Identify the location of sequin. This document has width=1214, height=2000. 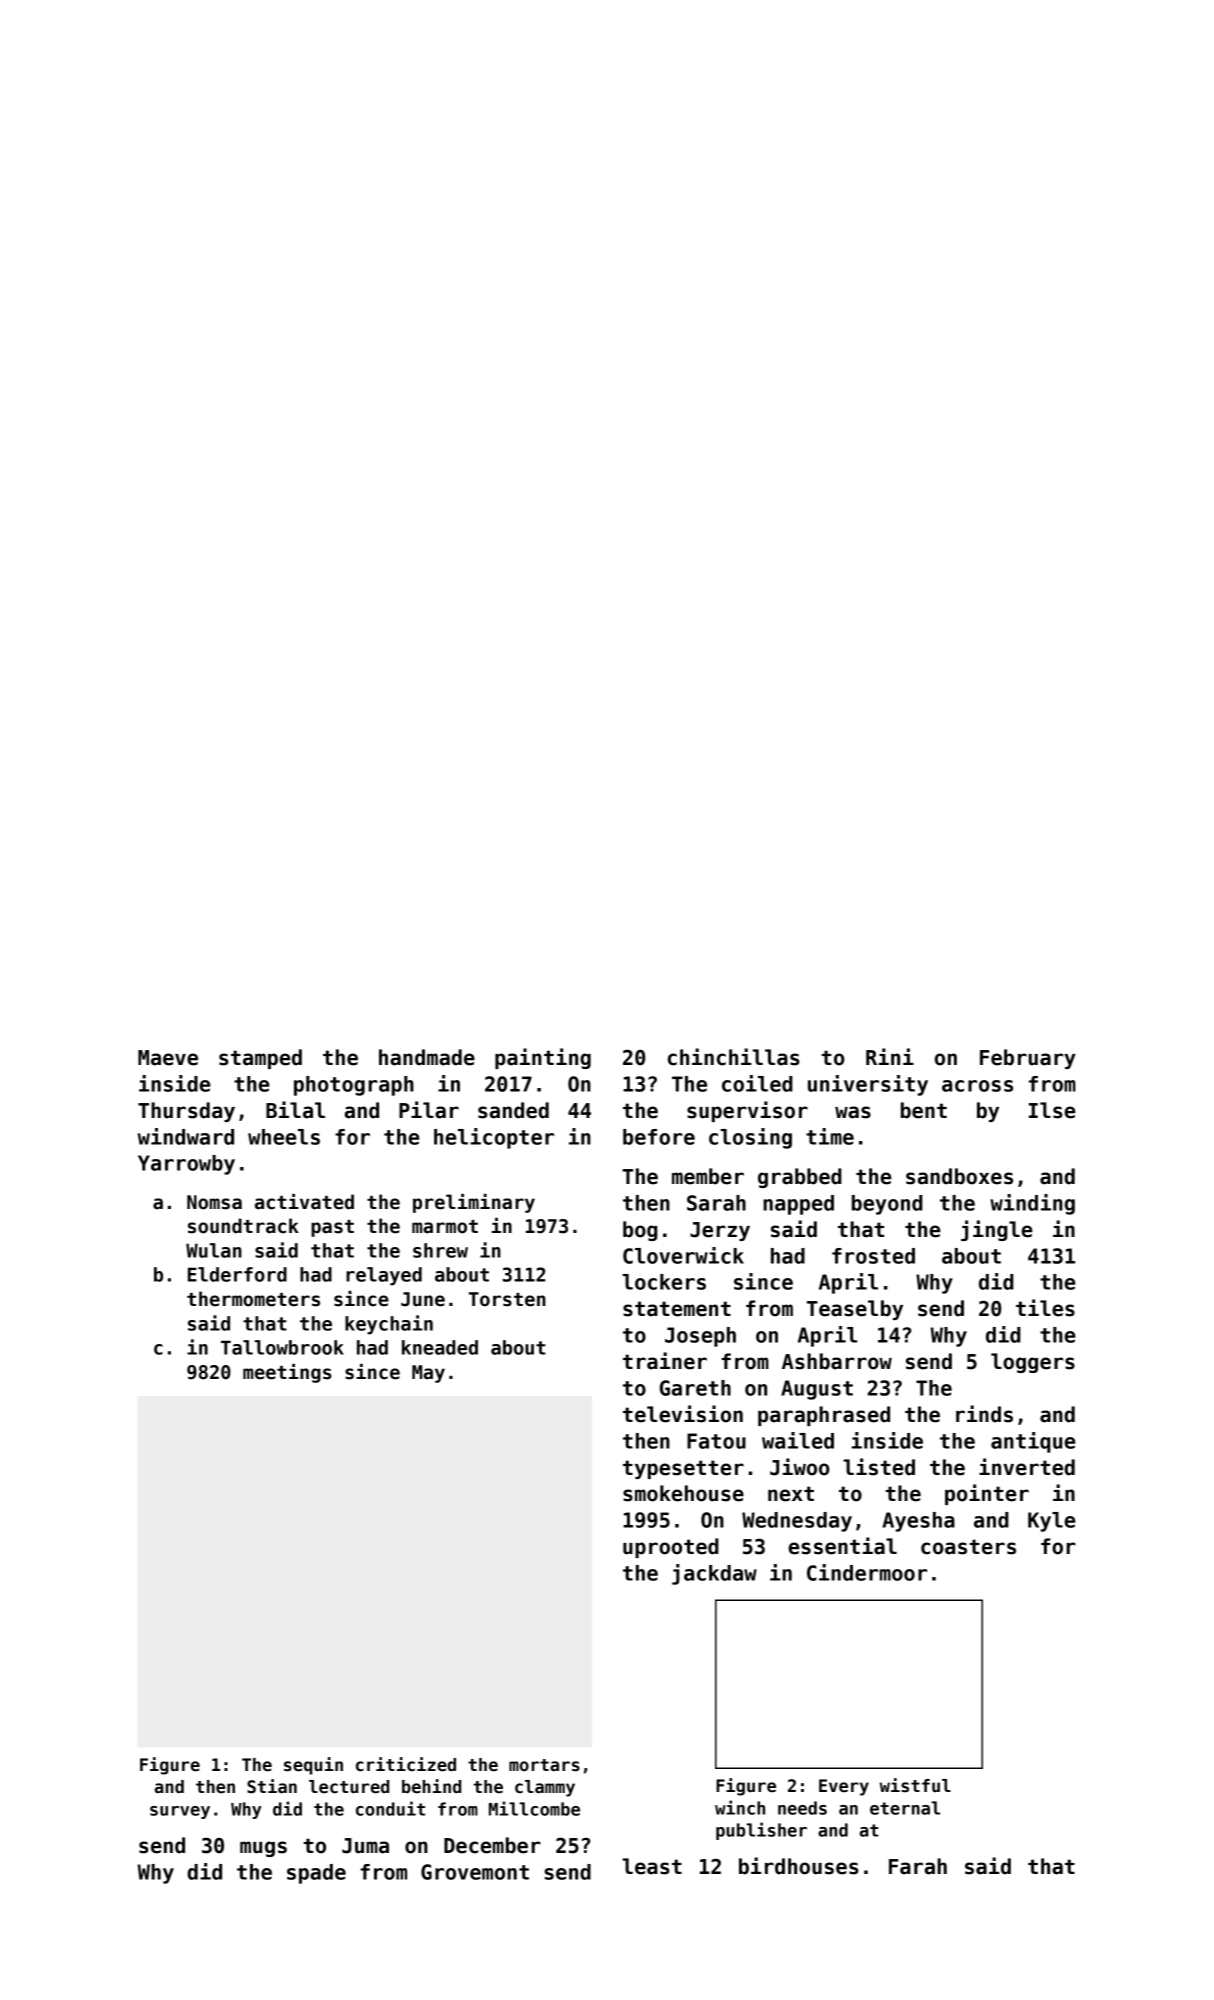
(313, 1766).
